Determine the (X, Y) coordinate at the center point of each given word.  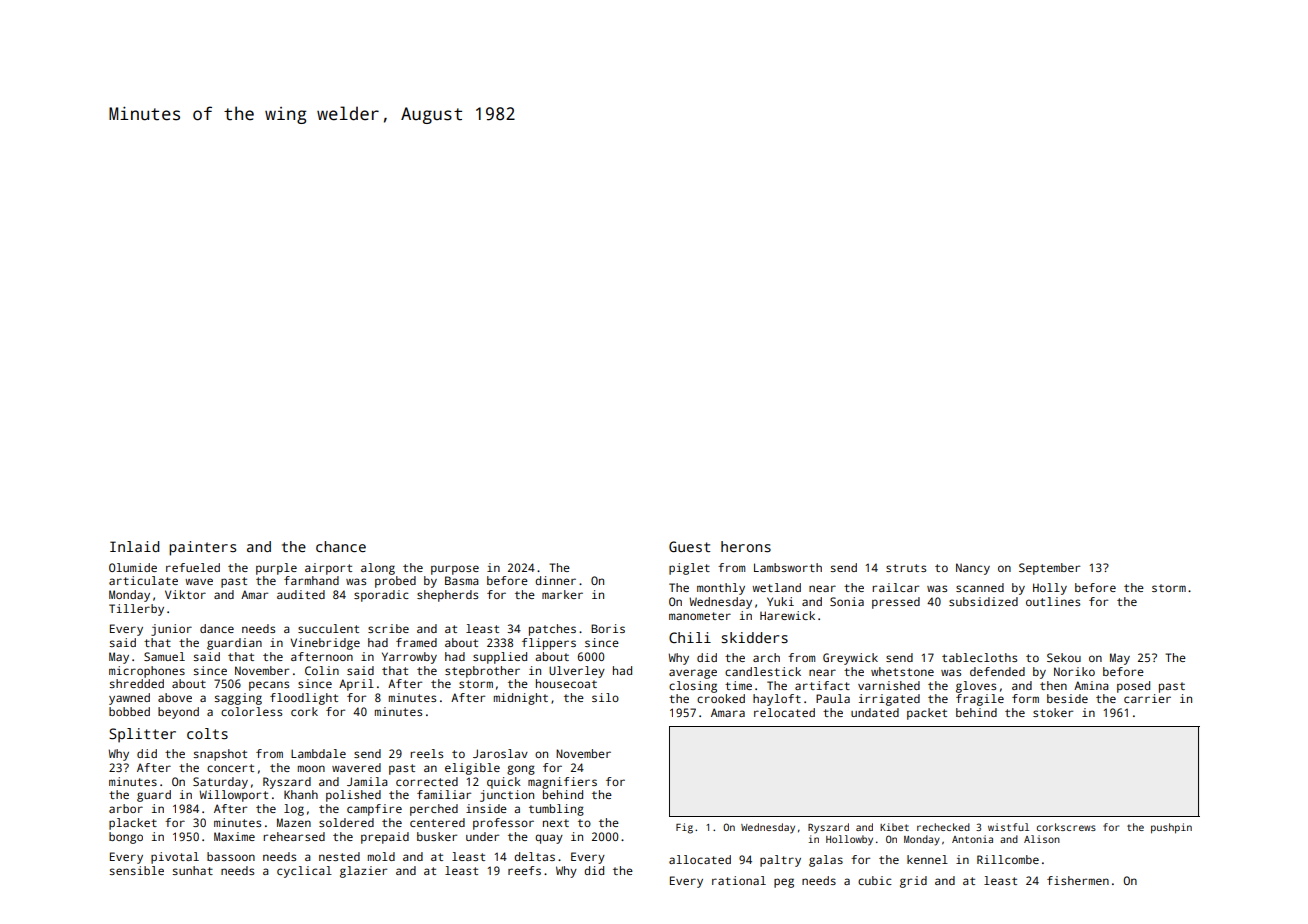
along (378, 569)
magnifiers (562, 783)
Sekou (1064, 657)
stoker (1053, 712)
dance (217, 628)
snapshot (220, 755)
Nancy (973, 569)
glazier (363, 872)
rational (739, 880)
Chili (690, 637)
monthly (721, 589)
